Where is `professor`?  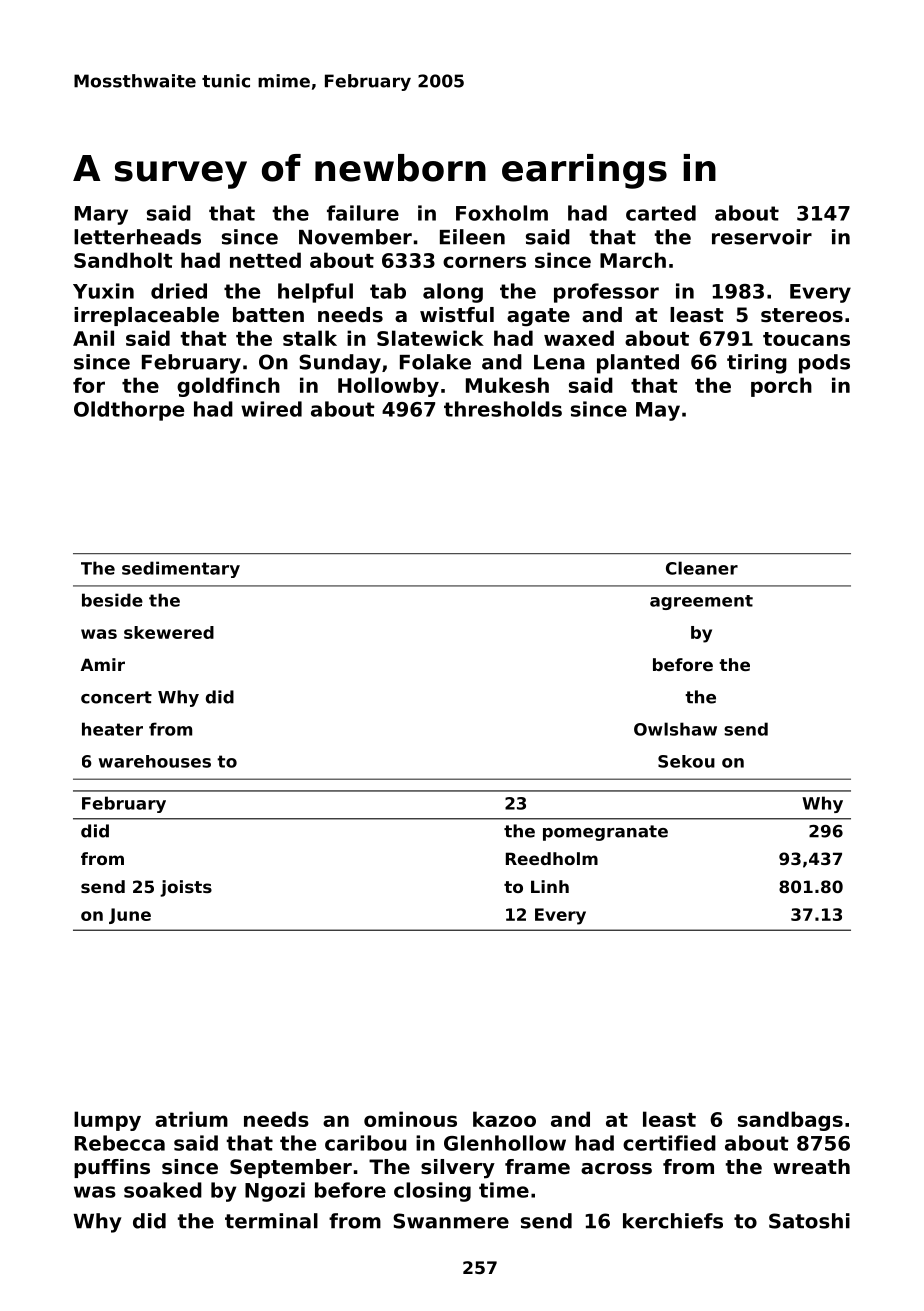 professor is located at coordinates (606, 293).
